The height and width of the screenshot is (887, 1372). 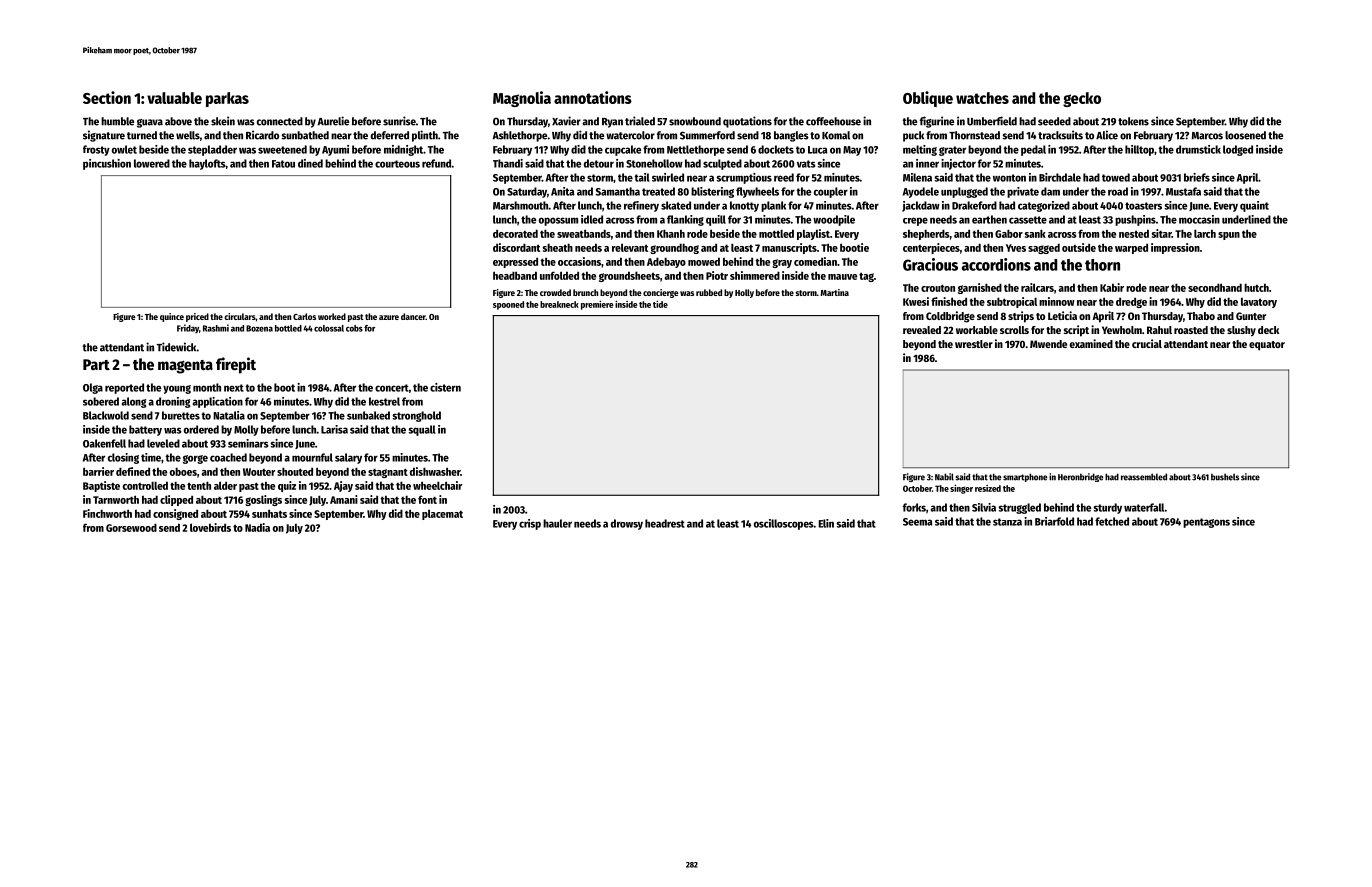 I want to click on gecko, so click(x=1082, y=99).
